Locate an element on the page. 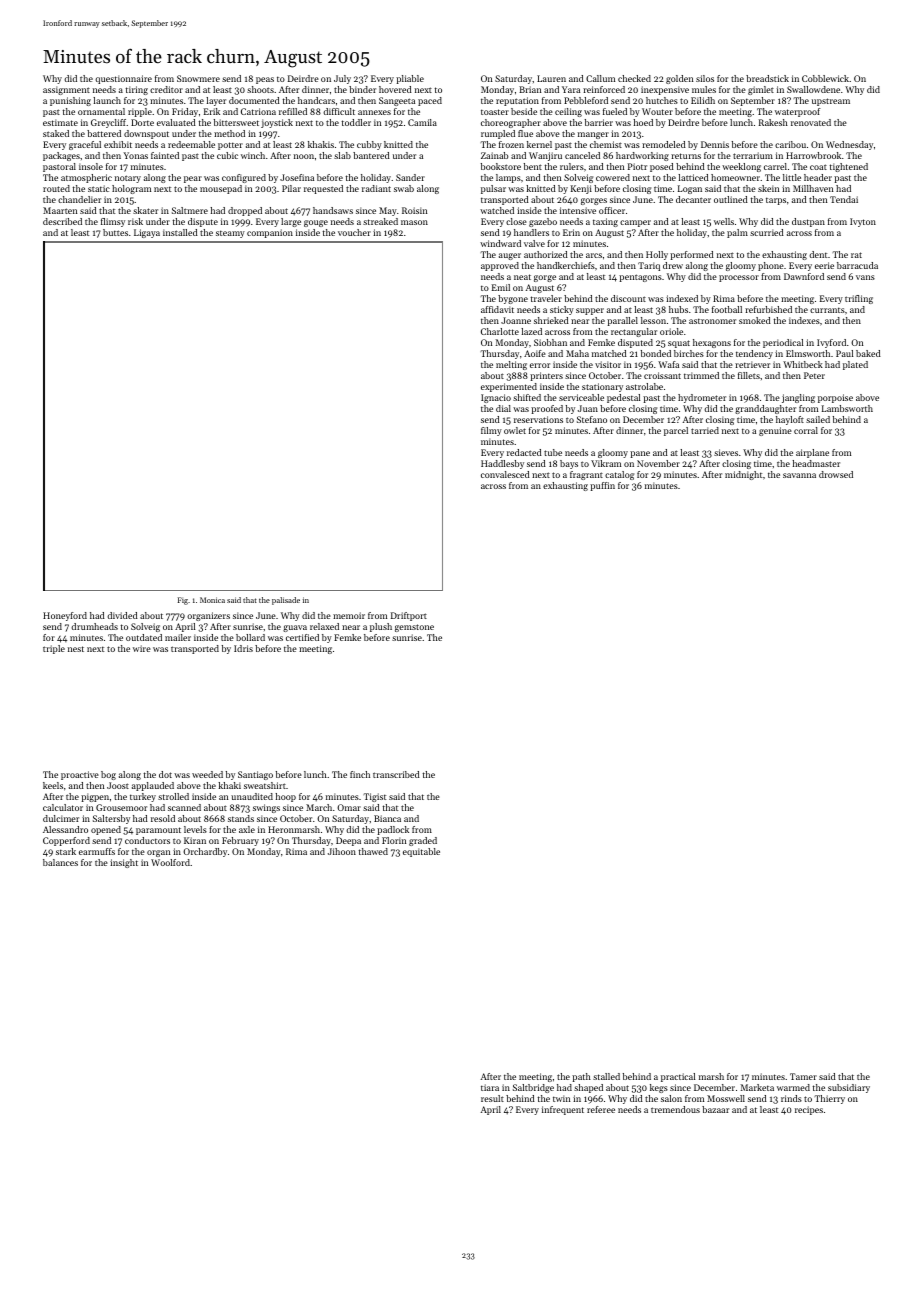 This page has width=924, height=1308. balances is located at coordinates (60, 862).
